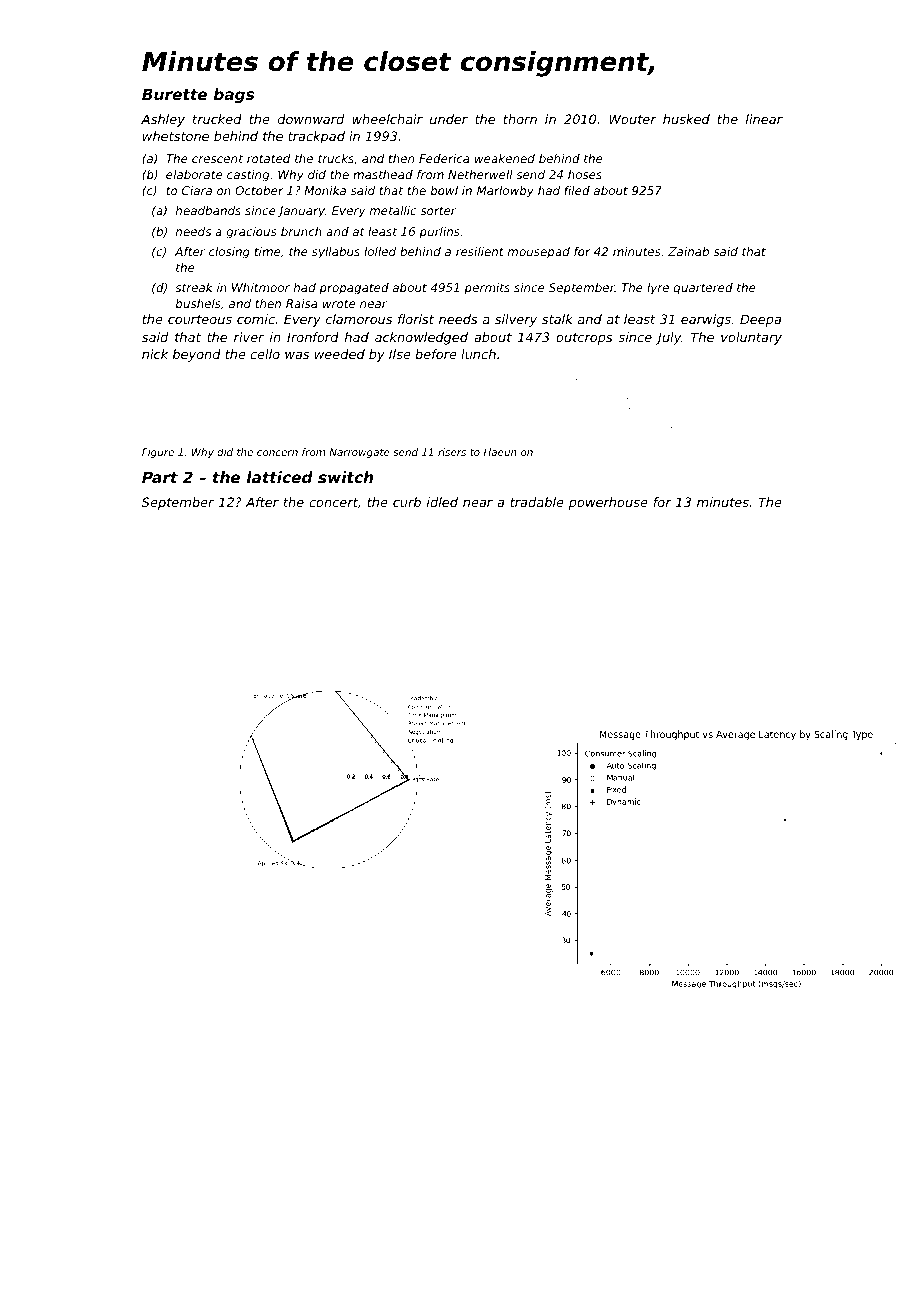  Describe the element at coordinates (217, 159) in the page. I see `crescent` at that location.
